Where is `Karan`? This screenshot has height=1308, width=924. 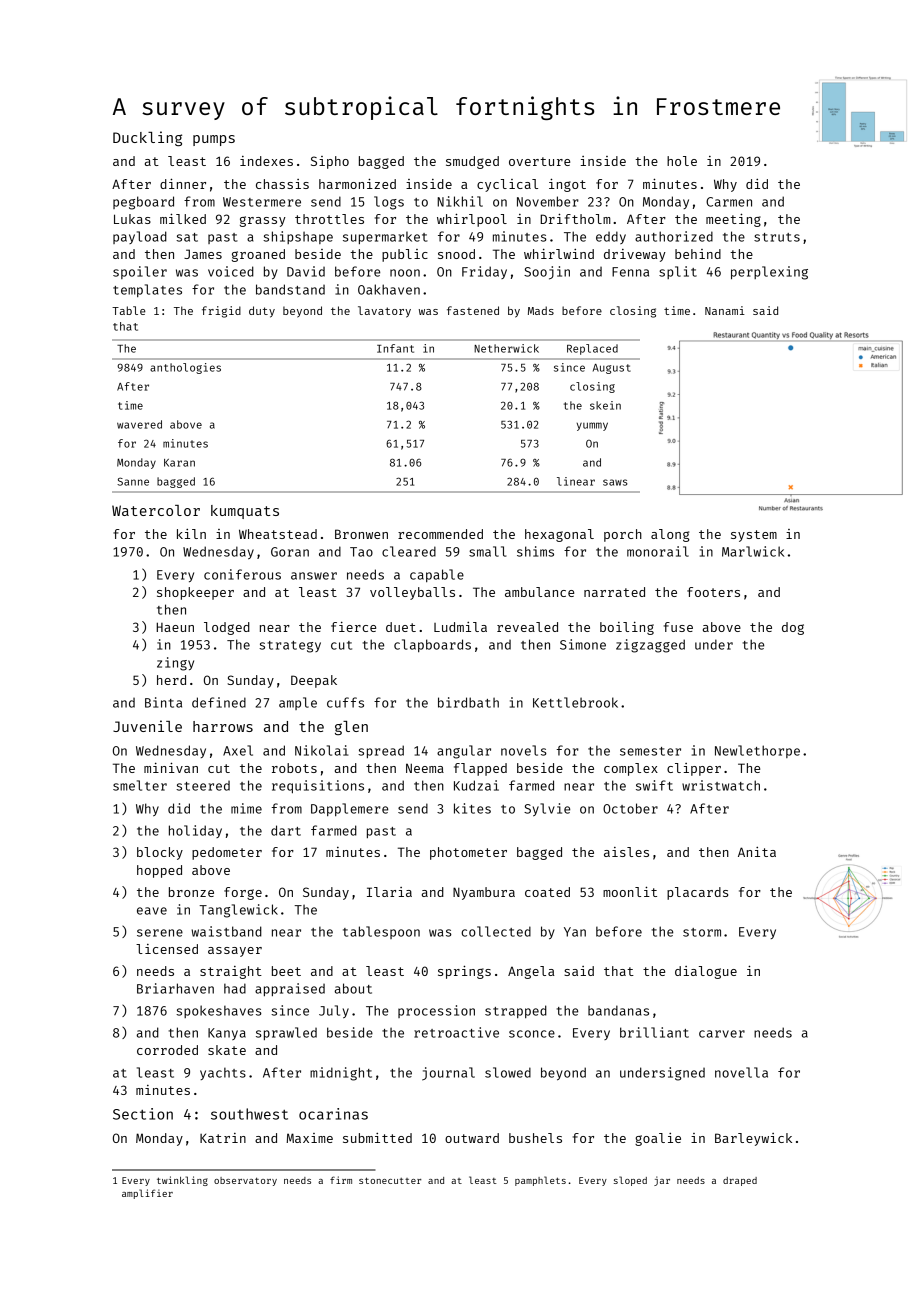
Karan is located at coordinates (179, 463).
